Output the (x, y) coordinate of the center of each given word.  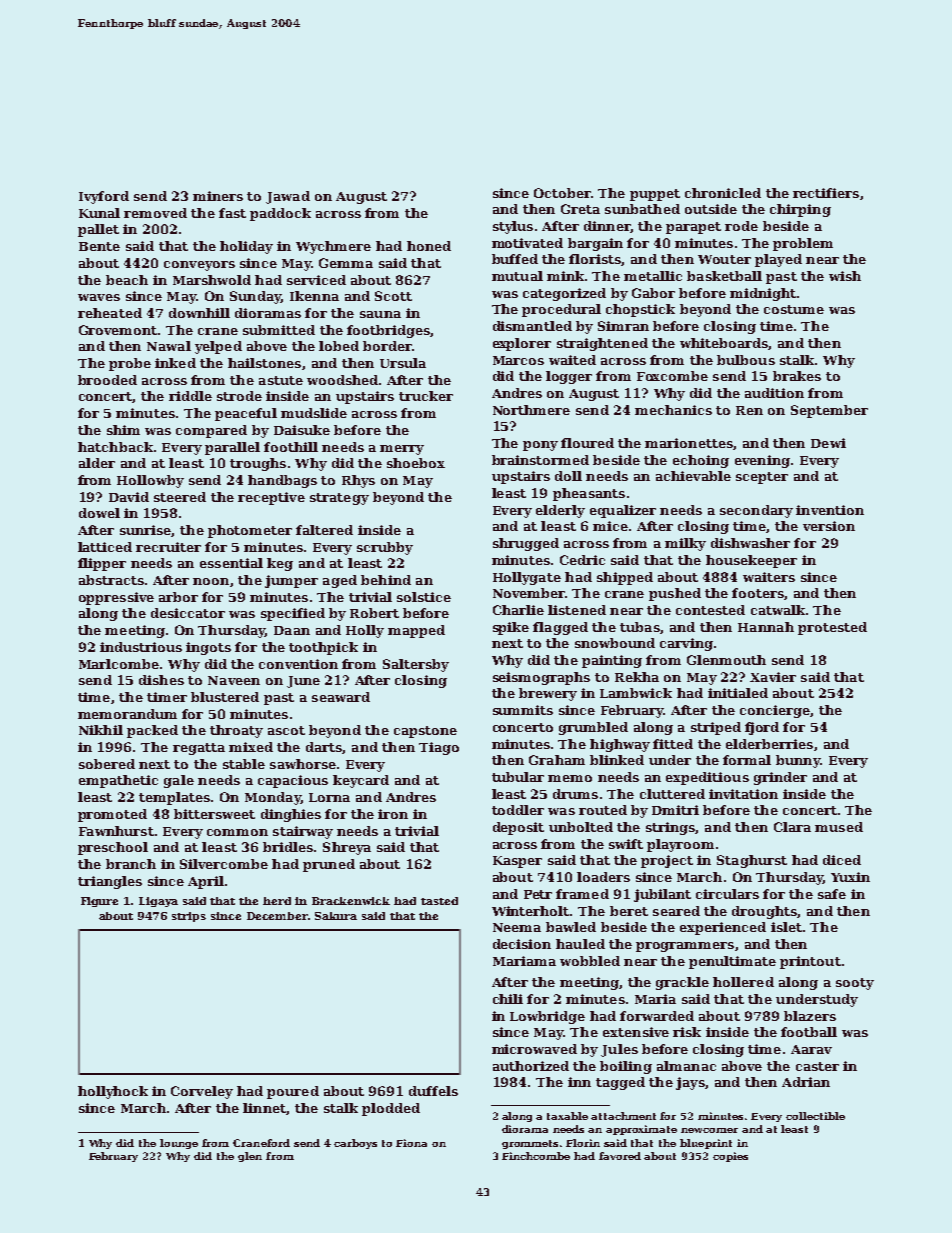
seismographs (541, 678)
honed (429, 246)
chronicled (723, 193)
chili (508, 999)
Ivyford (104, 197)
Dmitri (675, 810)
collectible (815, 1116)
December (277, 916)
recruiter (168, 547)
